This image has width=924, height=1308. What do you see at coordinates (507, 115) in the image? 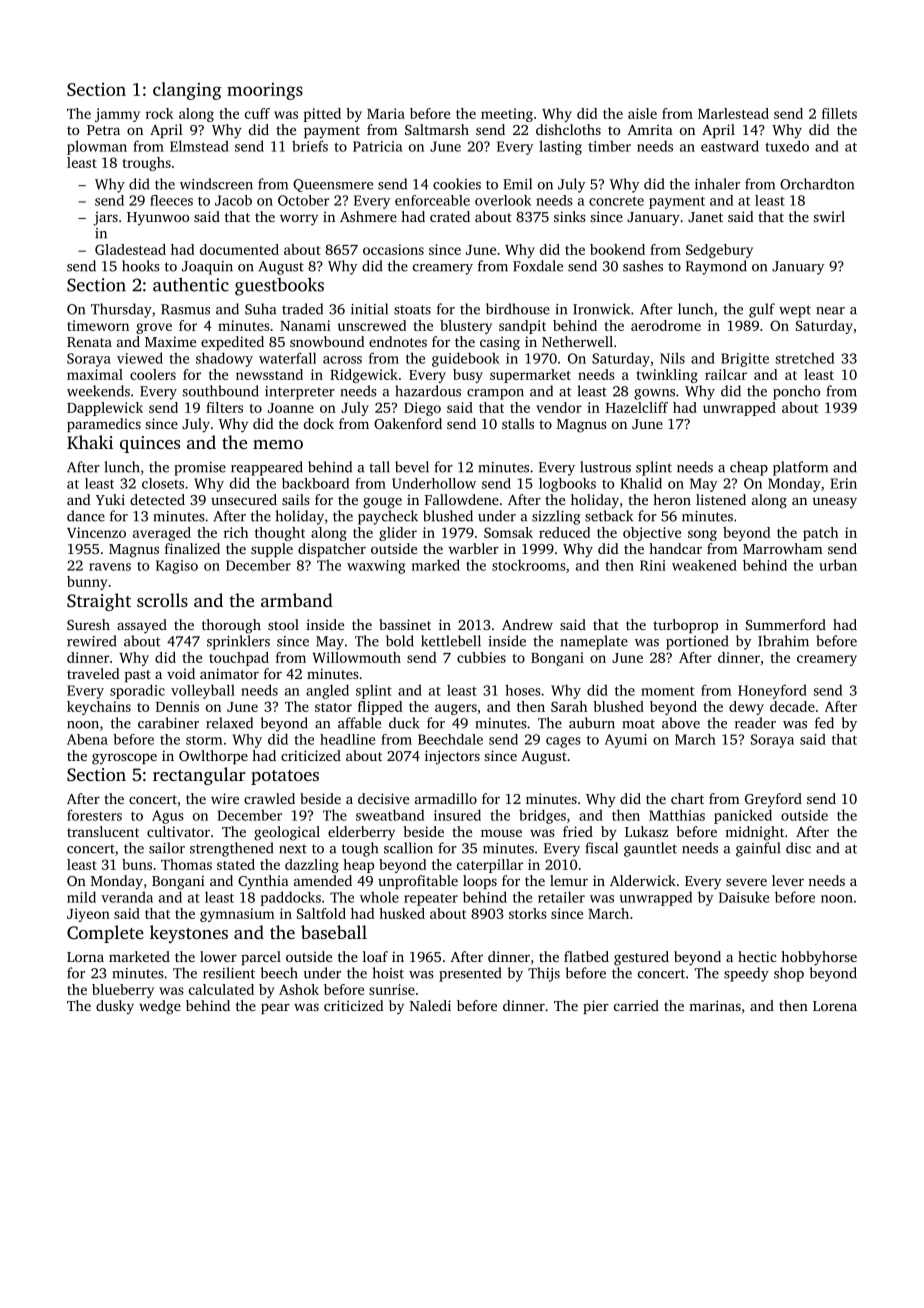
I see `meeting` at bounding box center [507, 115].
